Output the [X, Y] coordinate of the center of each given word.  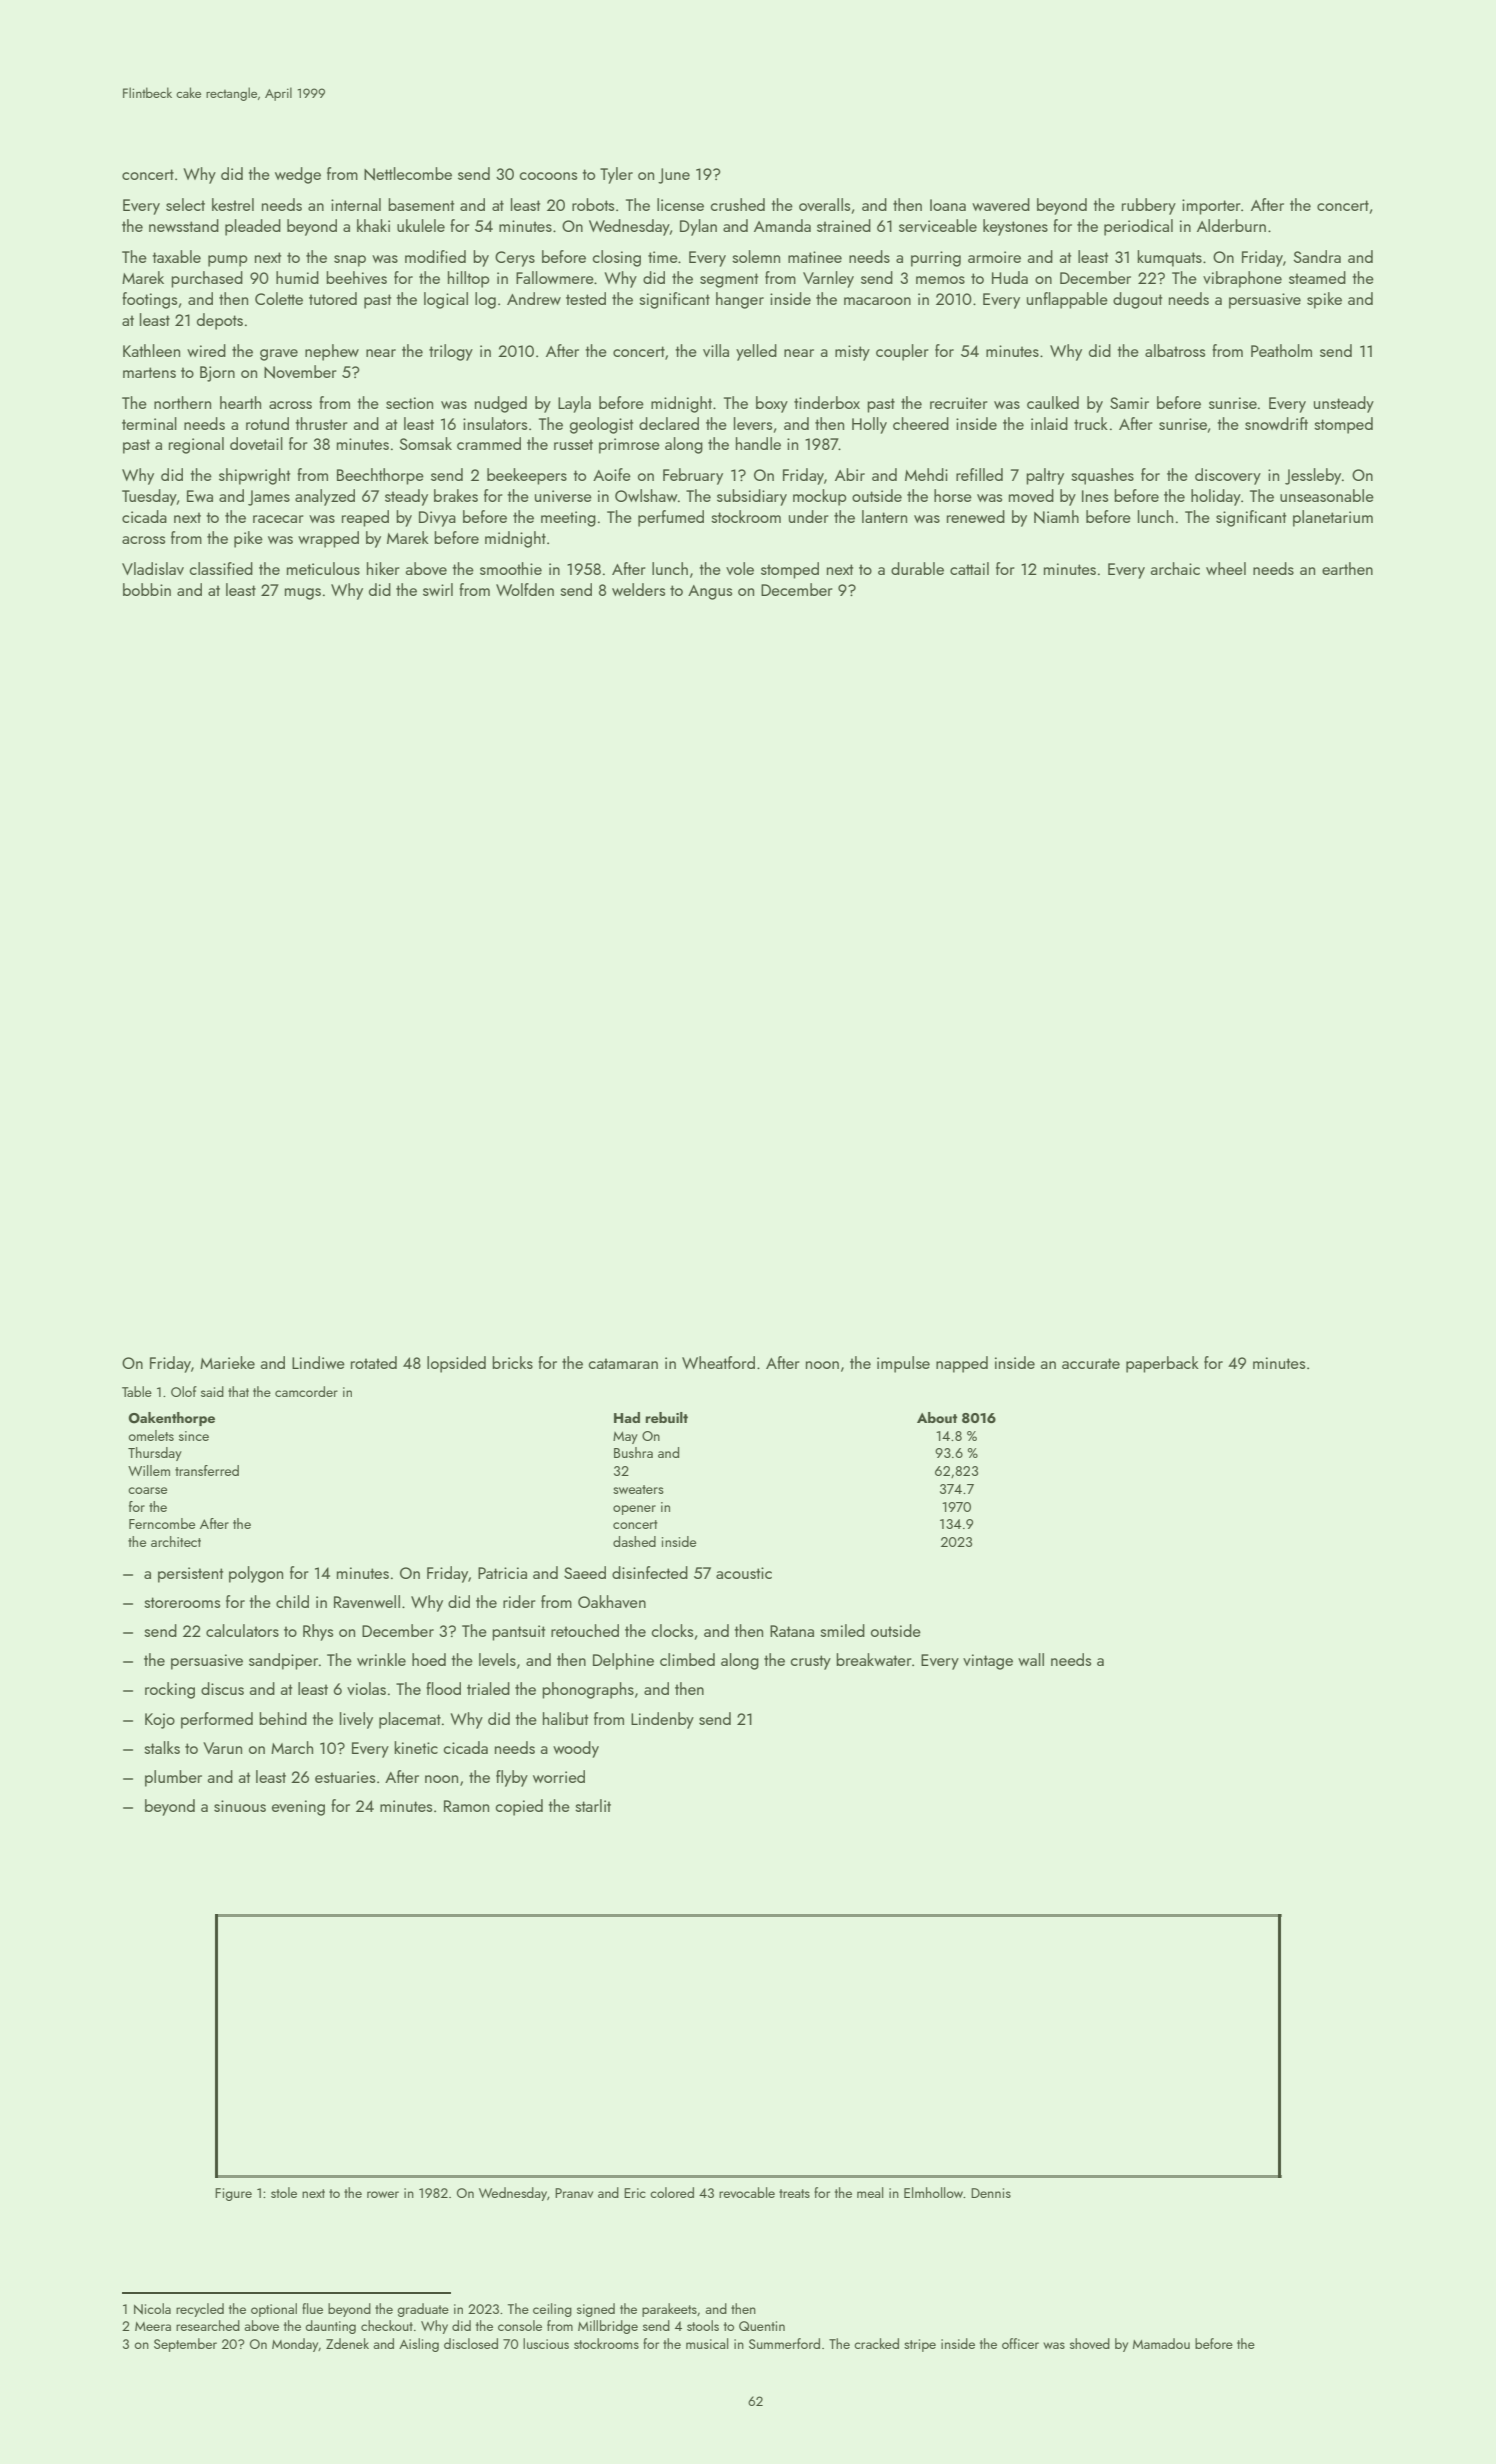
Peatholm [1281, 350]
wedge [298, 175]
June [674, 176]
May [625, 1437]
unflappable [1067, 300]
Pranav [574, 2193]
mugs [303, 594]
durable [917, 568]
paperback [1162, 1364]
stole [284, 2192]
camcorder [306, 1391]
